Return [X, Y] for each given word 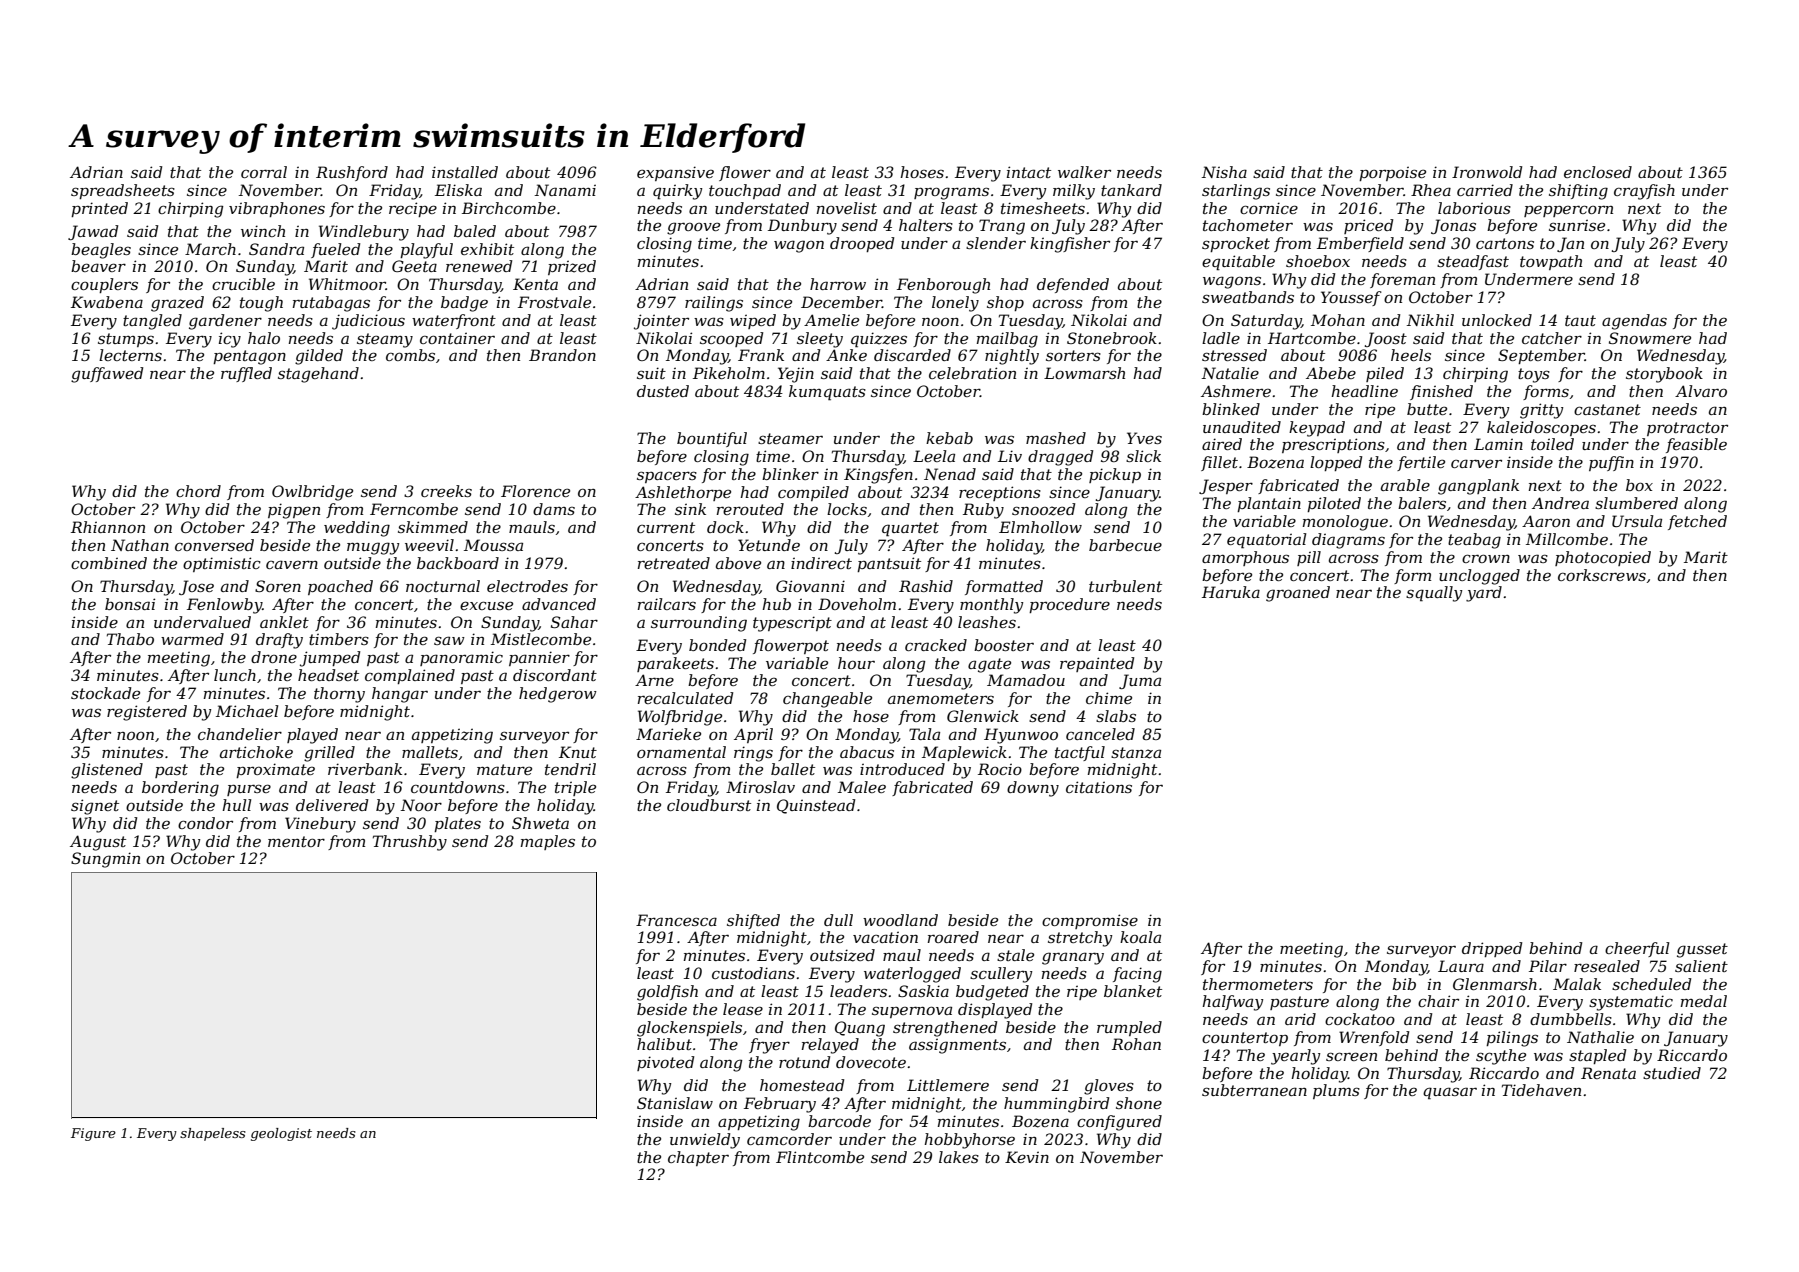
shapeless [213, 1134]
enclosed [1598, 172]
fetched [1697, 522]
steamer [790, 438]
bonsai [130, 604]
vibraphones [277, 209]
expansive [675, 173]
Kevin [1027, 1157]
